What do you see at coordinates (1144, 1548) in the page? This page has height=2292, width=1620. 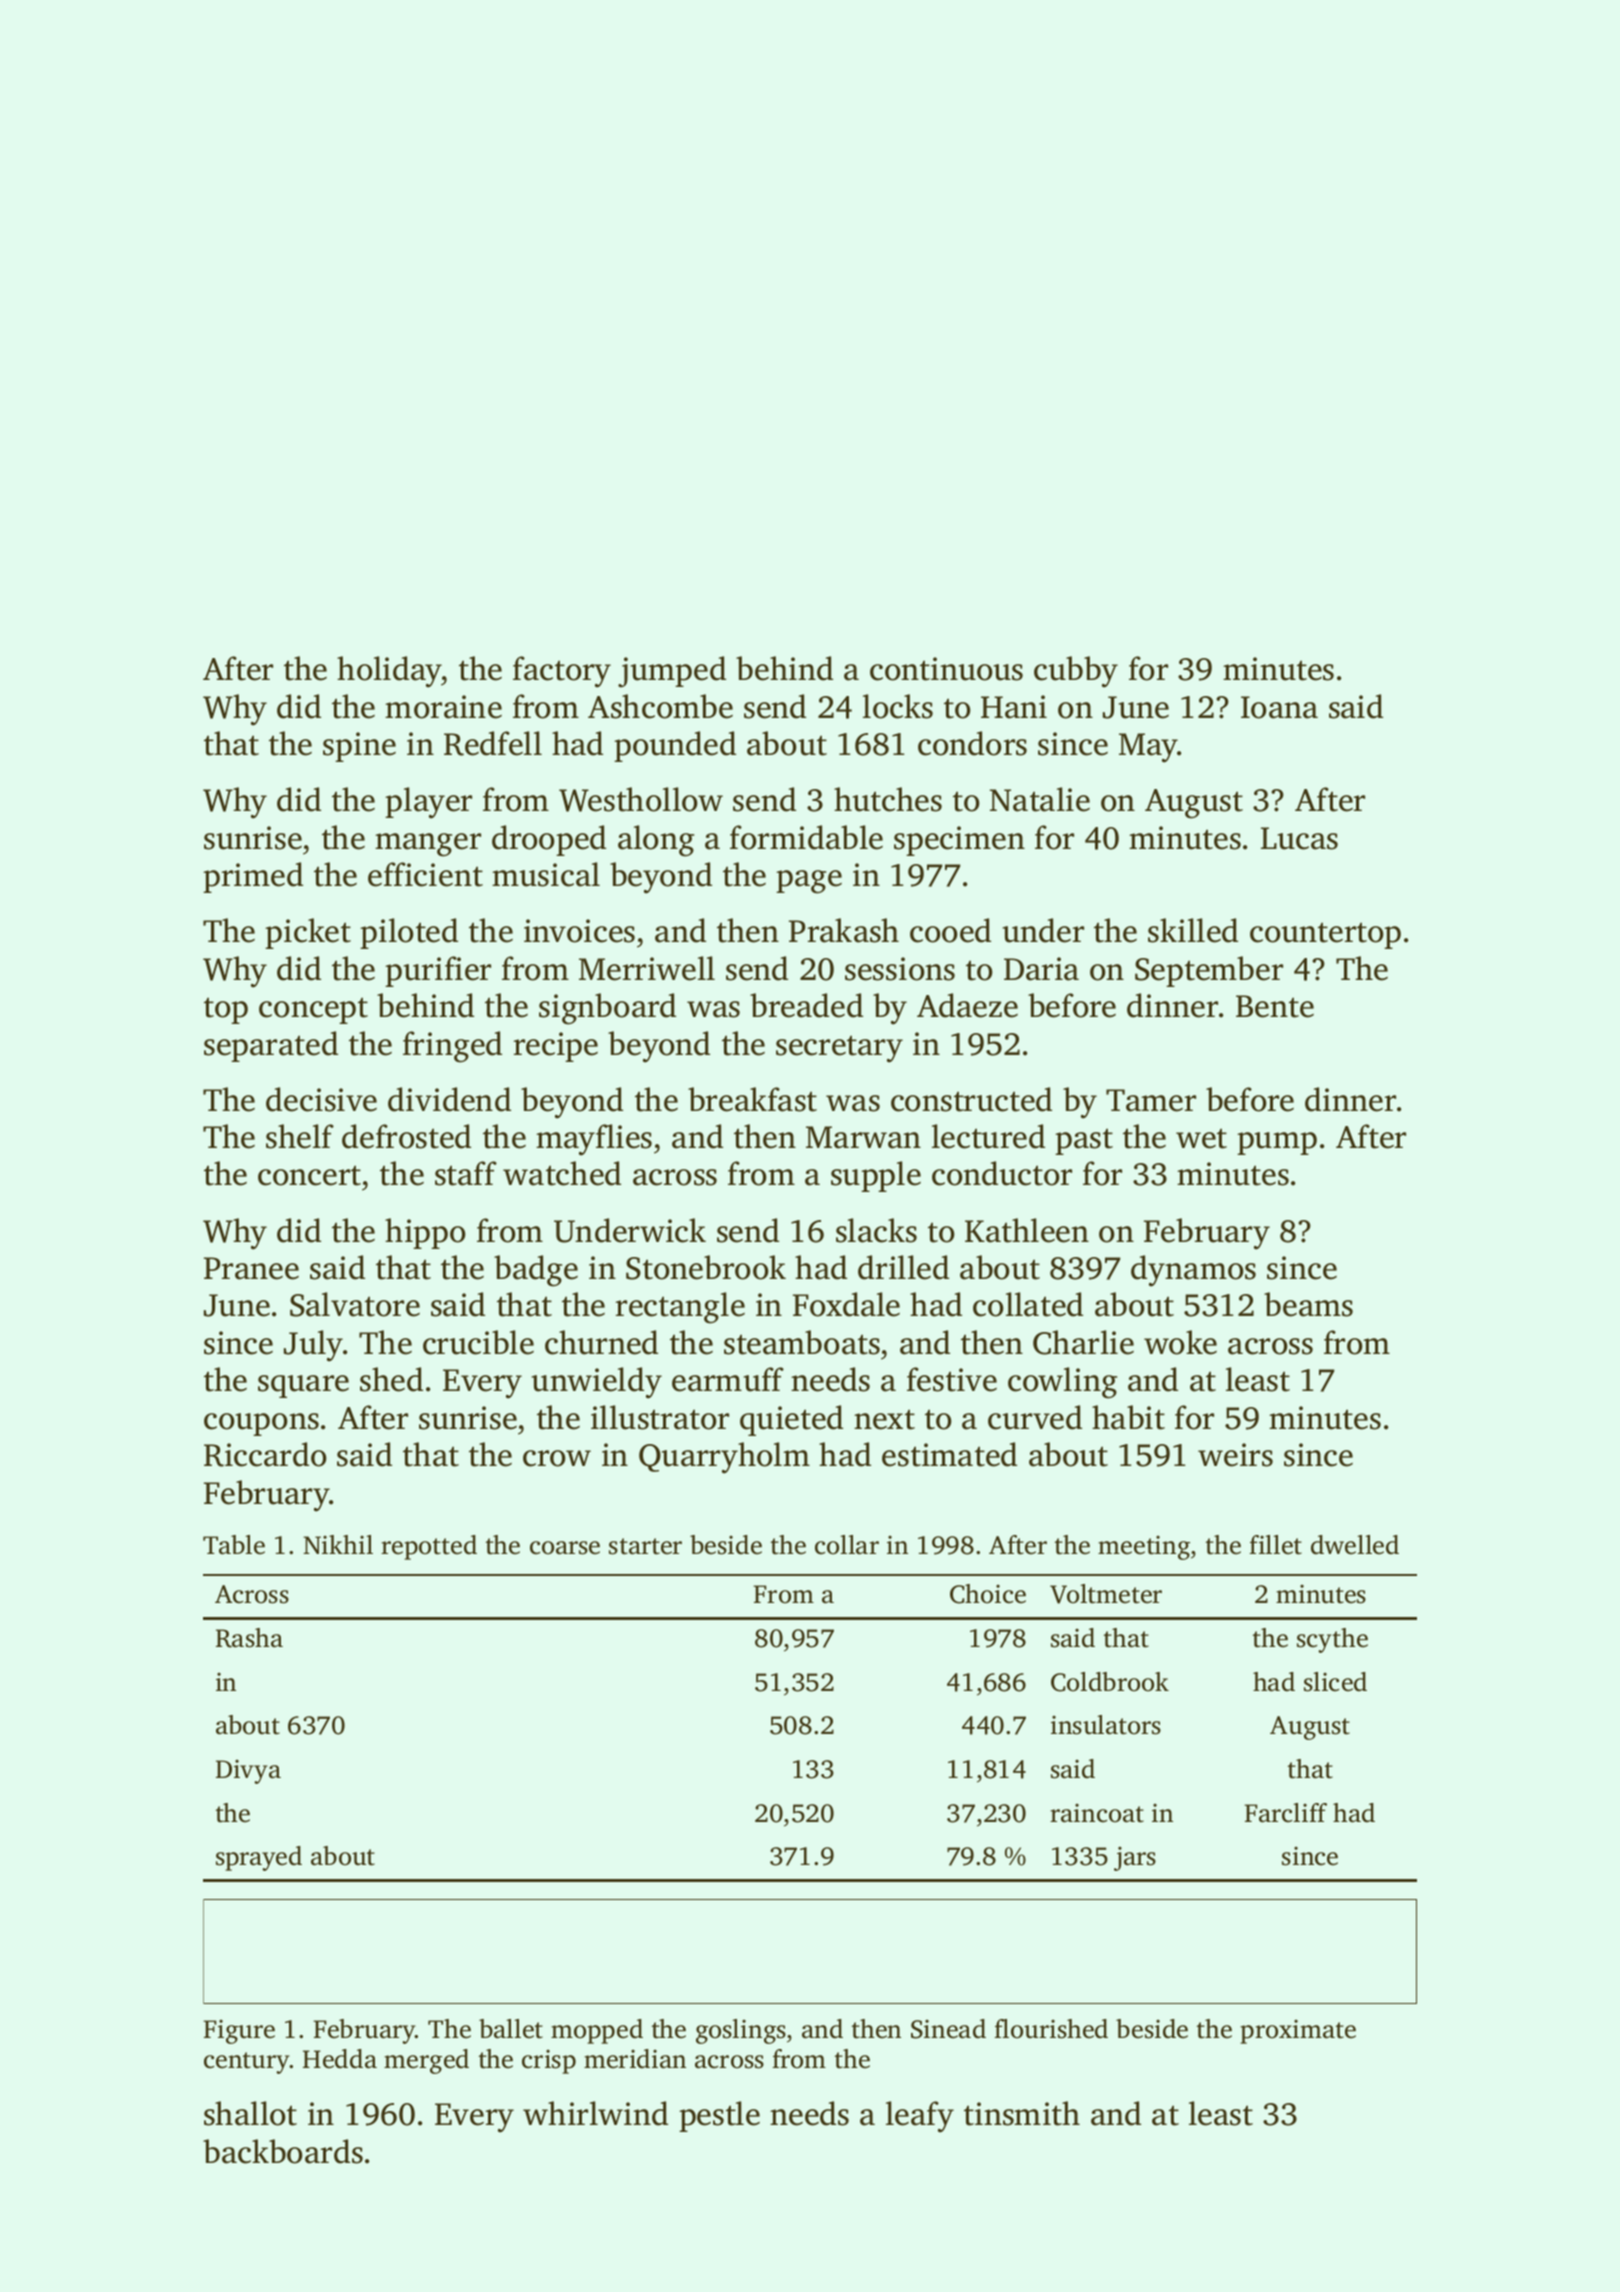 I see `meeting` at bounding box center [1144, 1548].
